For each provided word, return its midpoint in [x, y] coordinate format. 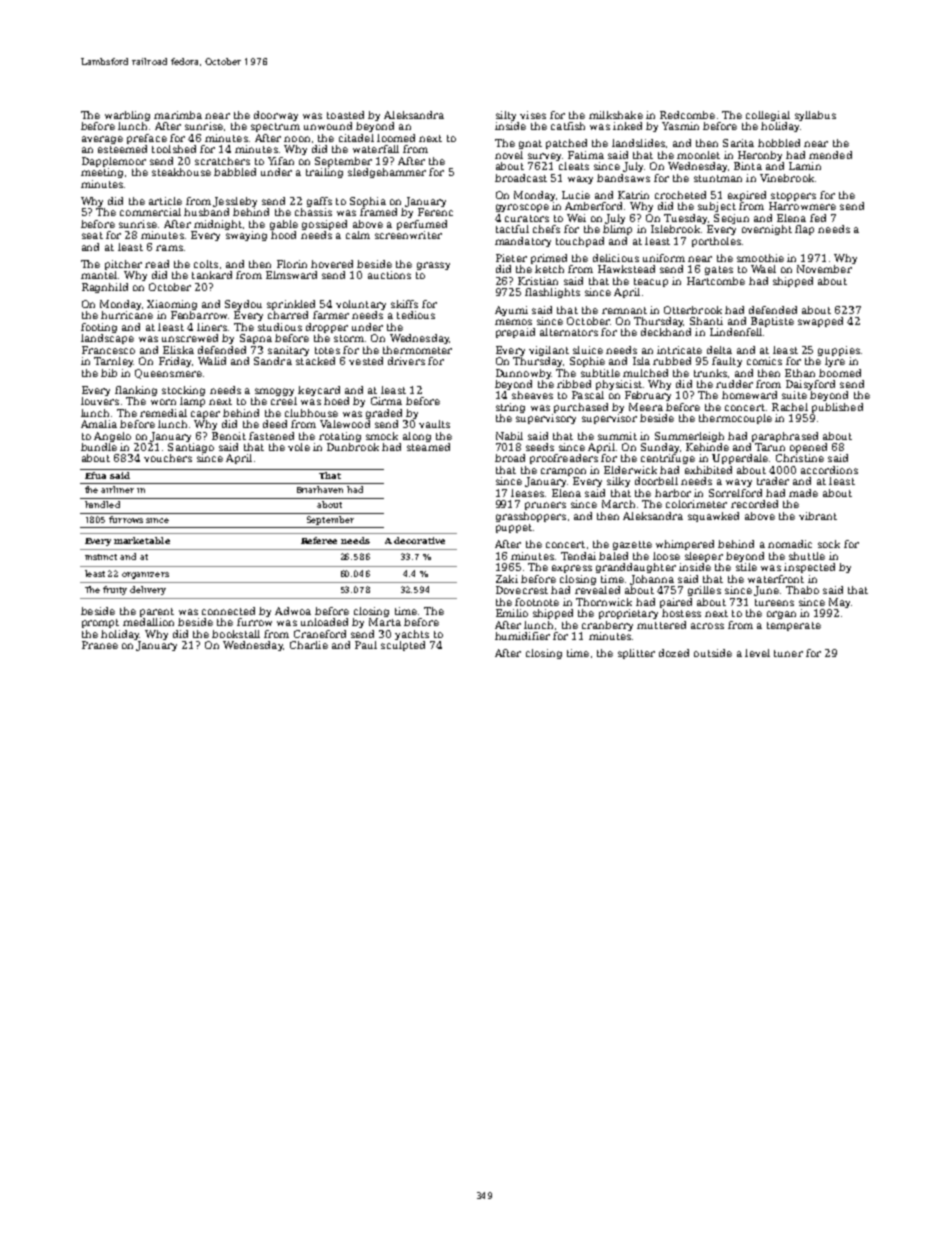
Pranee [100, 645]
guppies [839, 351]
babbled [235, 172]
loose [666, 556]
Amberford [593, 206]
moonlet [698, 155]
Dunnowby [523, 374]
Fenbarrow [199, 315]
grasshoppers [531, 517]
